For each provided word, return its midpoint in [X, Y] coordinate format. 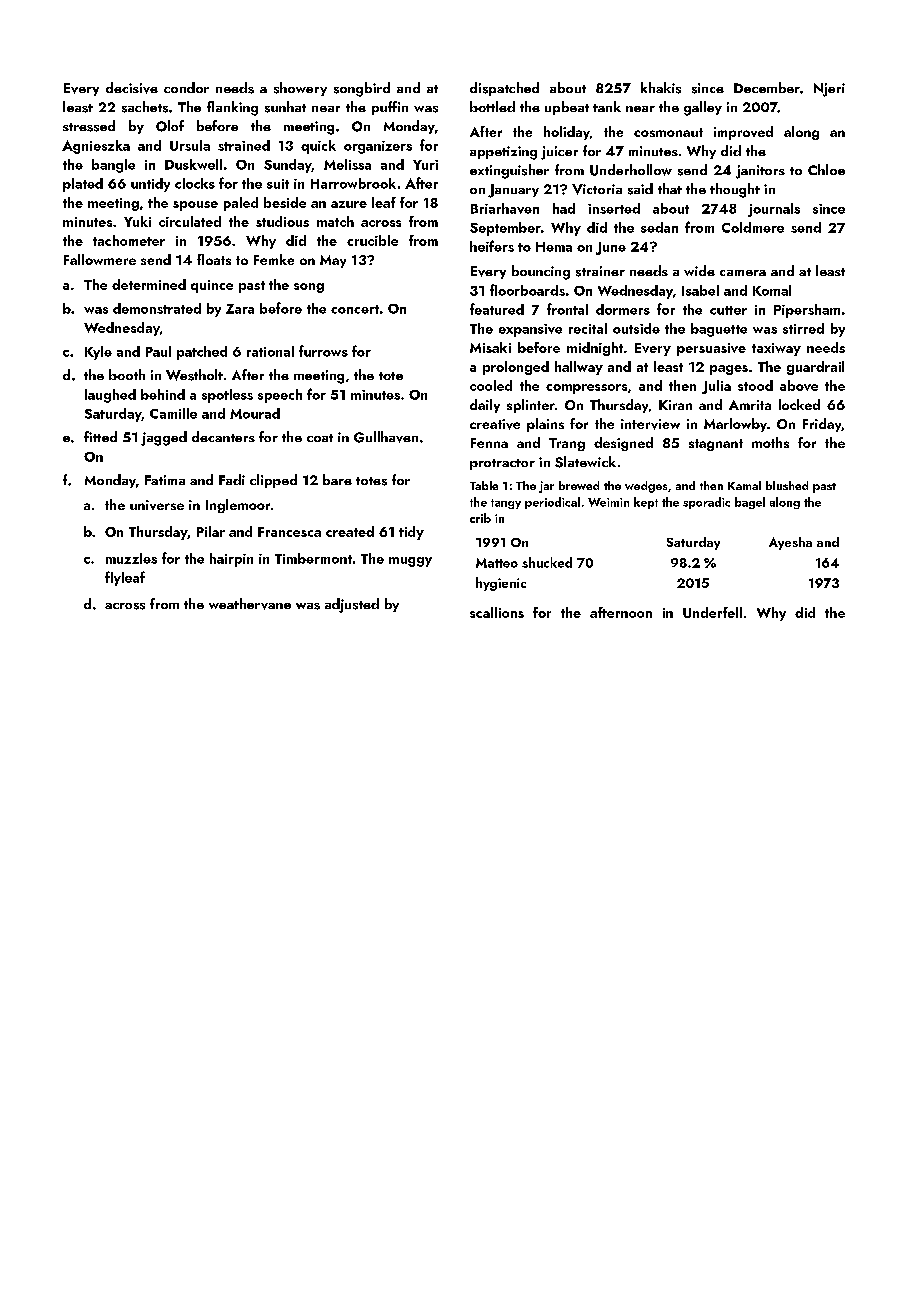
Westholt [194, 375]
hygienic [501, 584]
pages [729, 370]
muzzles [131, 558]
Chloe [826, 169]
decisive [132, 88]
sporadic [706, 503]
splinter [531, 406]
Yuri [425, 165]
